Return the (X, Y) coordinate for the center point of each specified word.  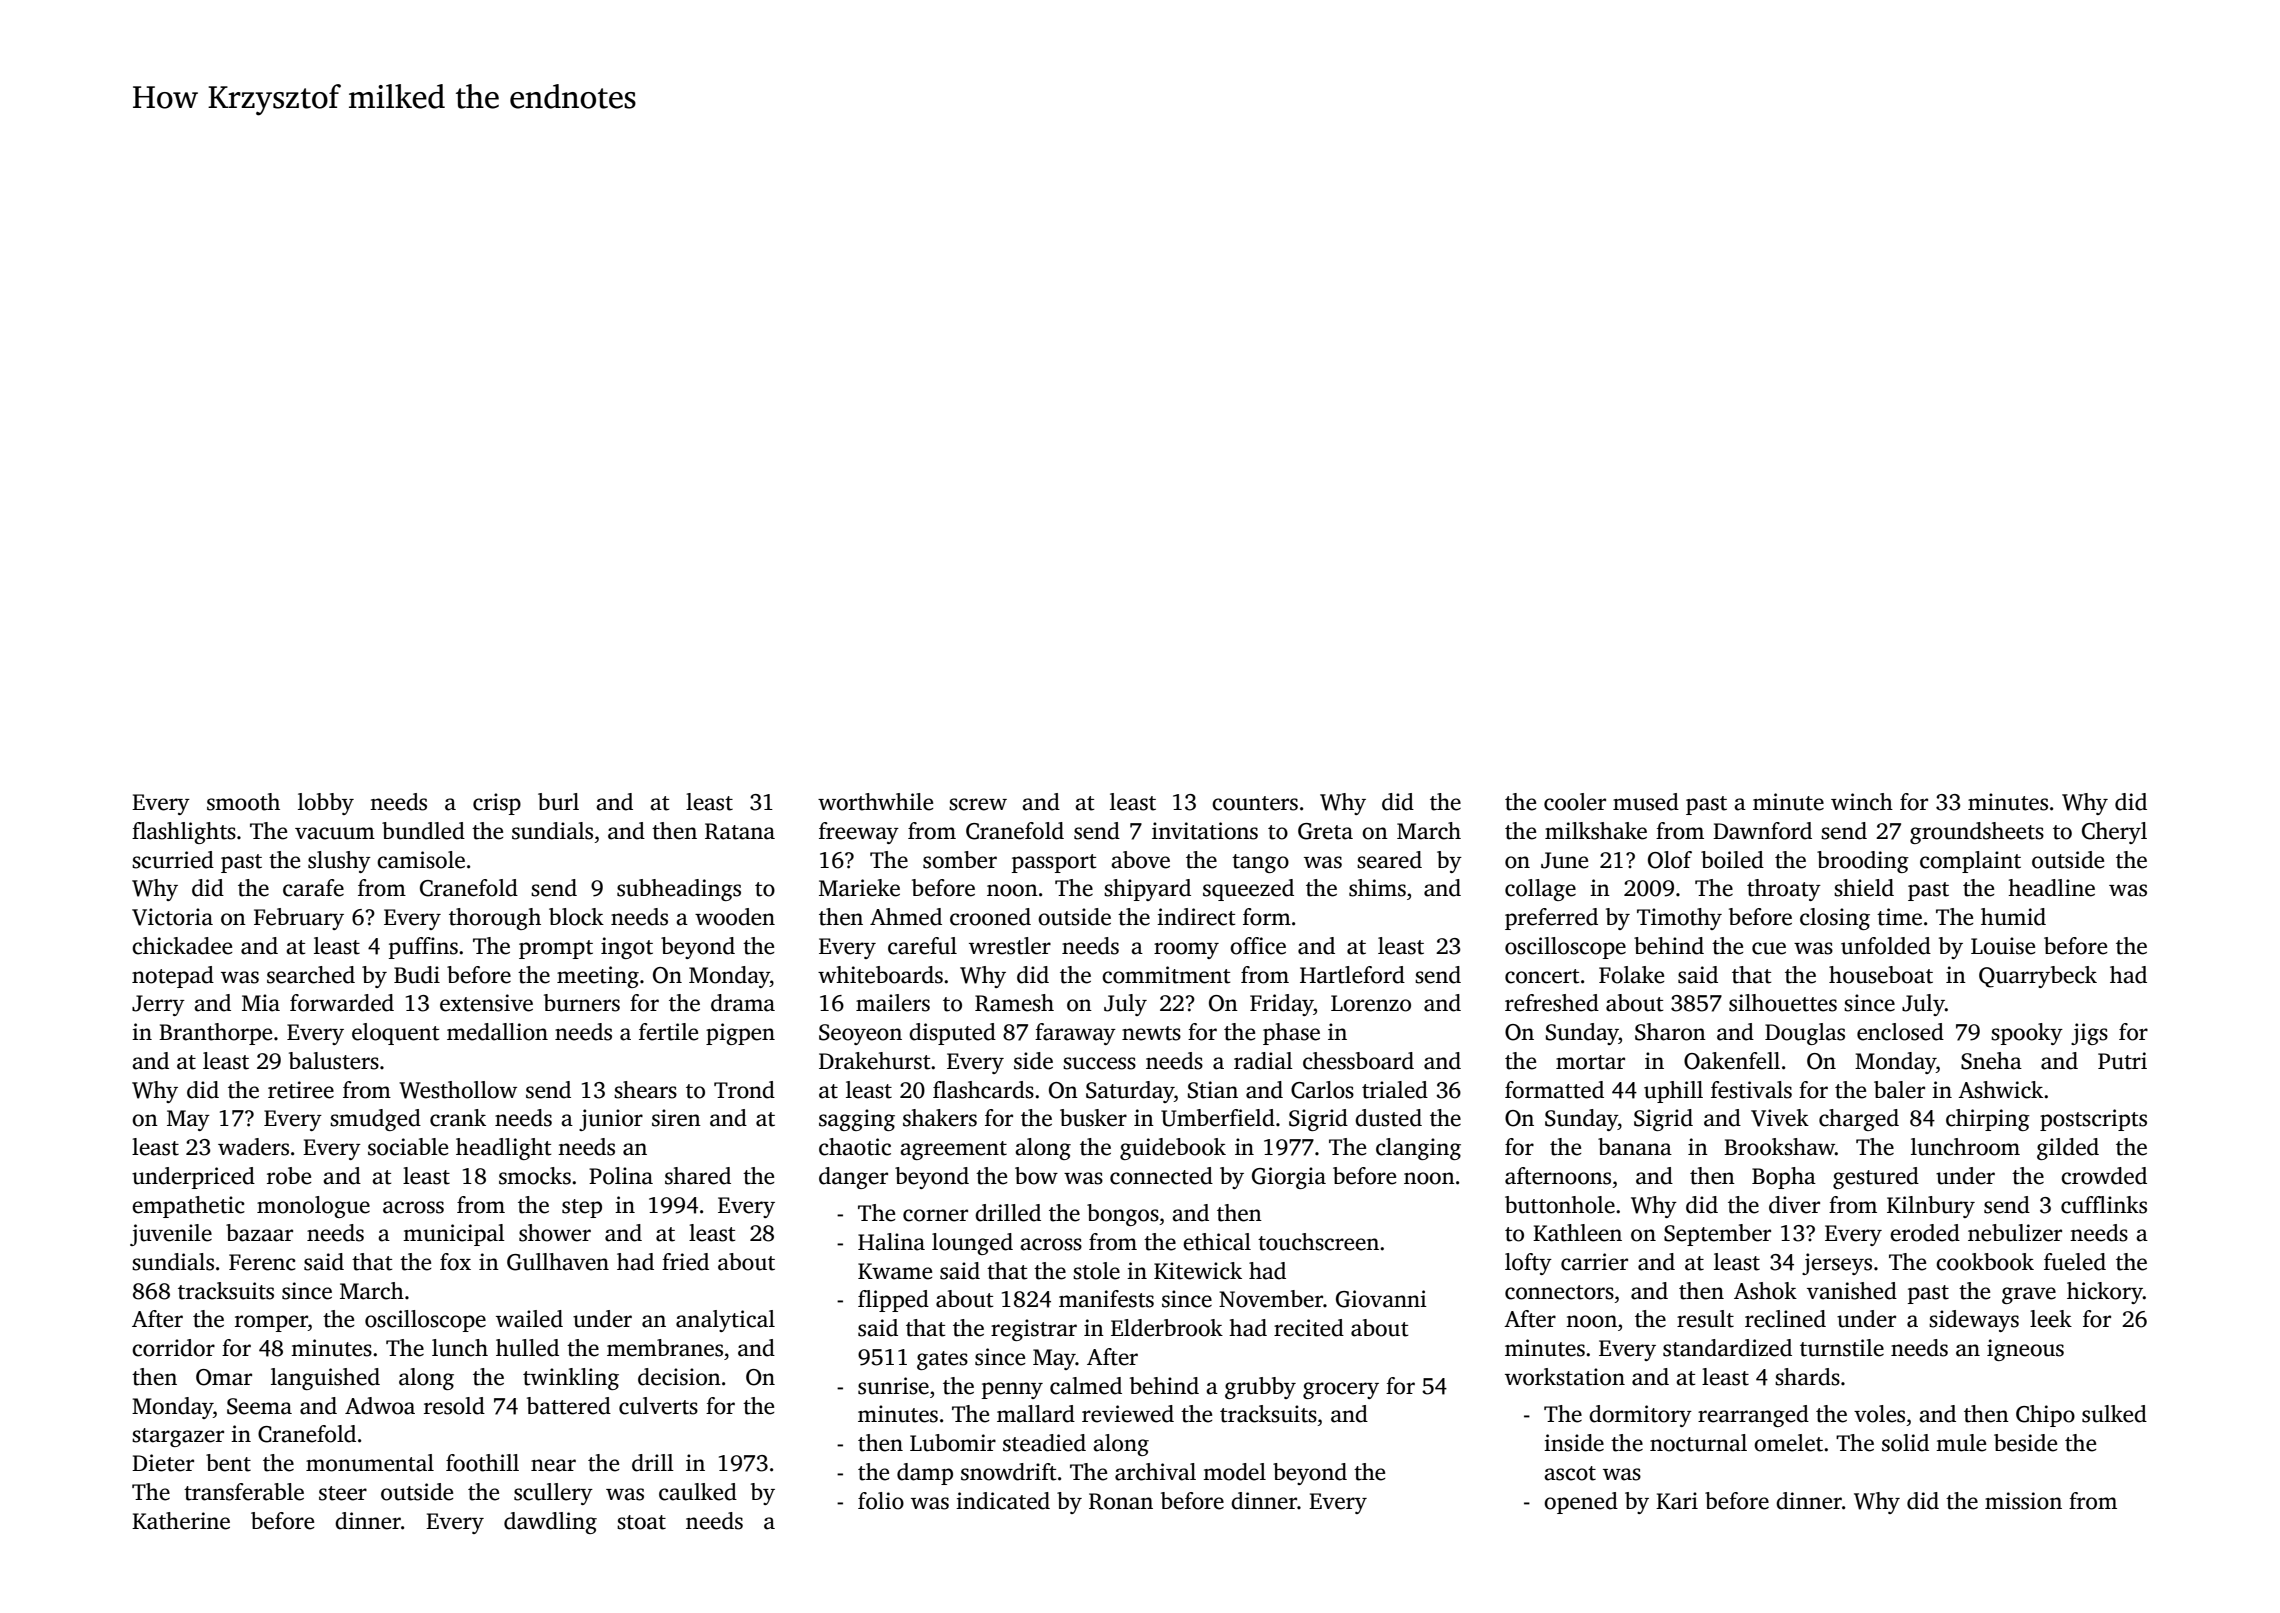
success (1099, 1063)
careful (922, 946)
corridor (173, 1348)
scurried (173, 860)
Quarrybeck (2038, 977)
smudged (375, 1120)
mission (2023, 1501)
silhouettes (1783, 1003)
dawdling (550, 1523)
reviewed (1128, 1414)
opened (1581, 1503)
